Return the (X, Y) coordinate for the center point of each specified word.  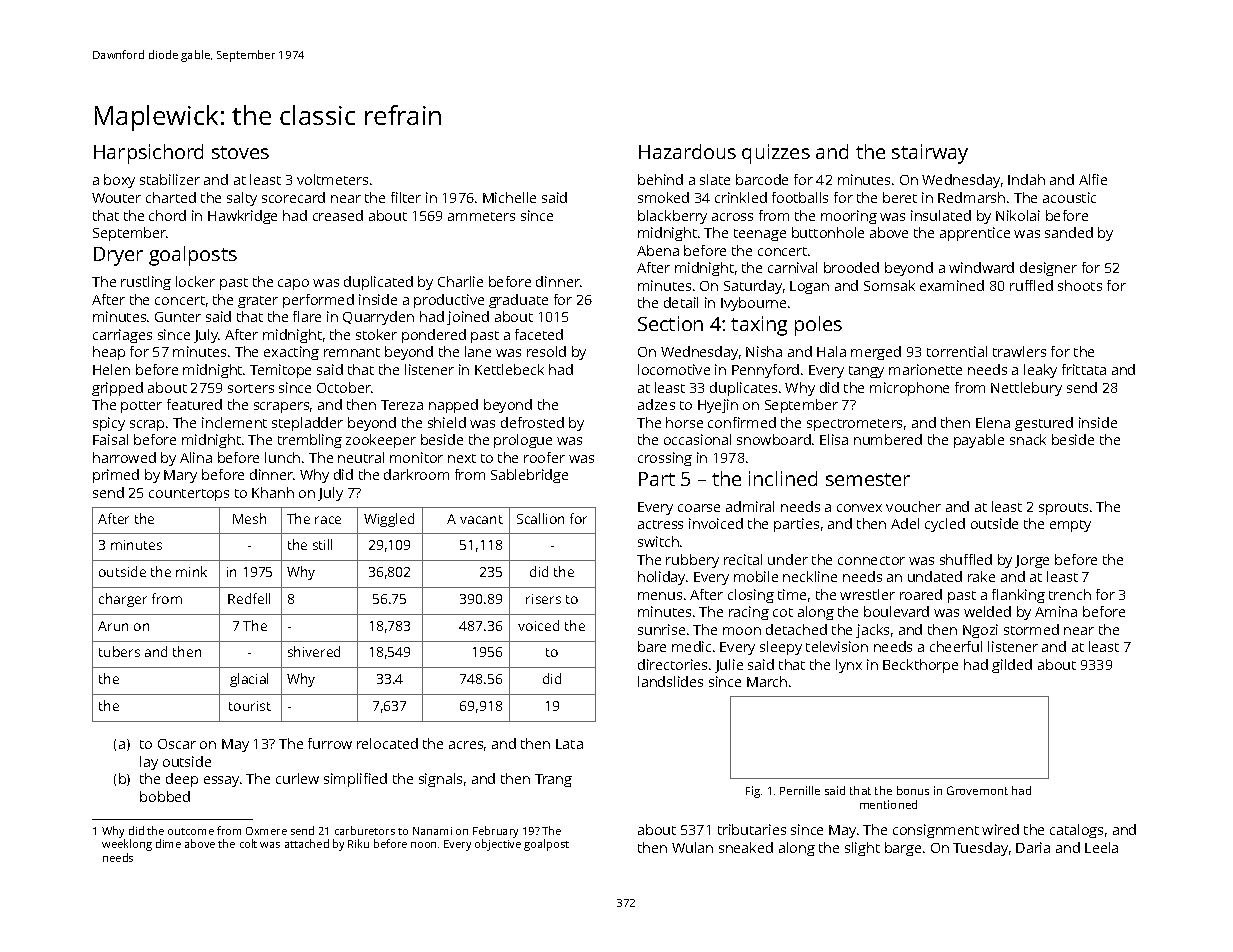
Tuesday (980, 849)
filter (406, 197)
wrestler (867, 594)
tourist (250, 706)
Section (670, 323)
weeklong (127, 845)
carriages (122, 336)
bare (652, 646)
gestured (1044, 424)
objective (498, 845)
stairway (930, 154)
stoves (240, 152)
